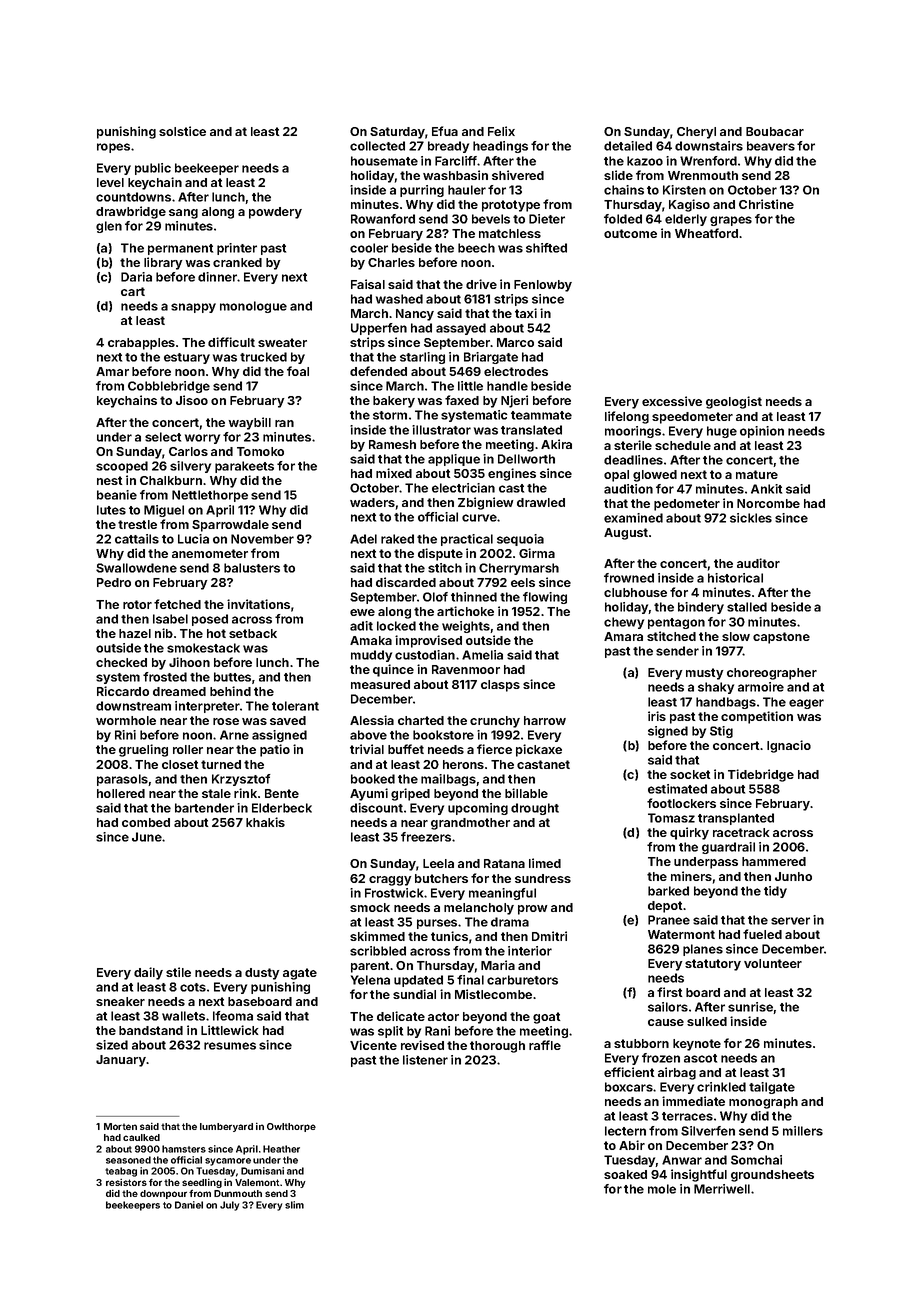  What do you see at coordinates (657, 716) in the screenshot?
I see `iris` at bounding box center [657, 716].
